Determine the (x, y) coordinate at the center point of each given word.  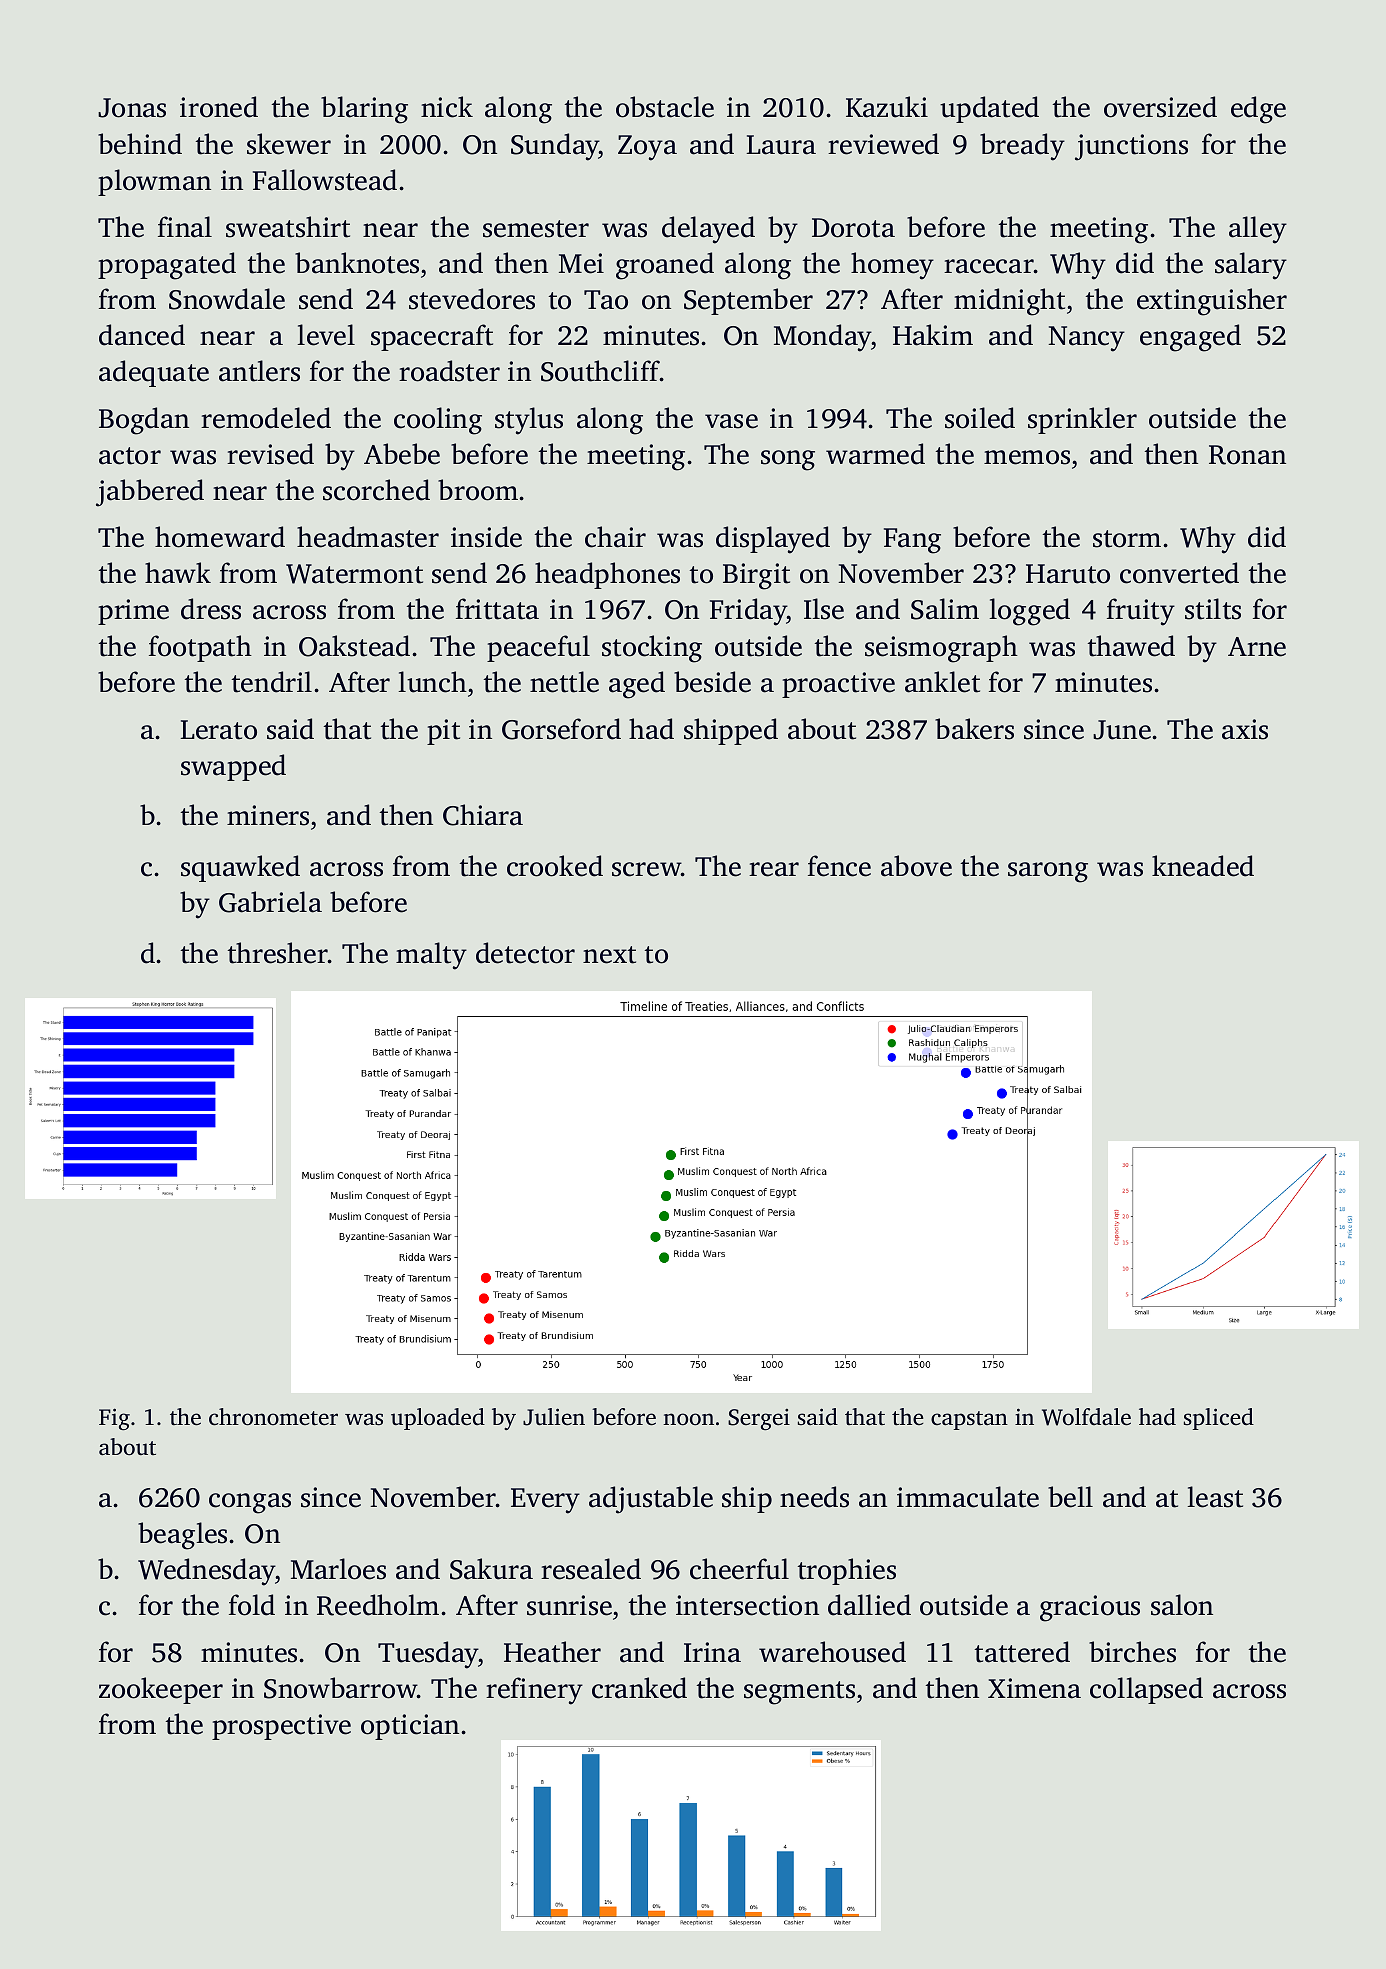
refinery (534, 1691)
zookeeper (161, 1690)
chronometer (273, 1417)
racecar (989, 266)
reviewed (883, 144)
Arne (1257, 647)
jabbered (150, 493)
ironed (219, 107)
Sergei (759, 1419)
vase (731, 421)
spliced (1219, 1419)
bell (1070, 1497)
